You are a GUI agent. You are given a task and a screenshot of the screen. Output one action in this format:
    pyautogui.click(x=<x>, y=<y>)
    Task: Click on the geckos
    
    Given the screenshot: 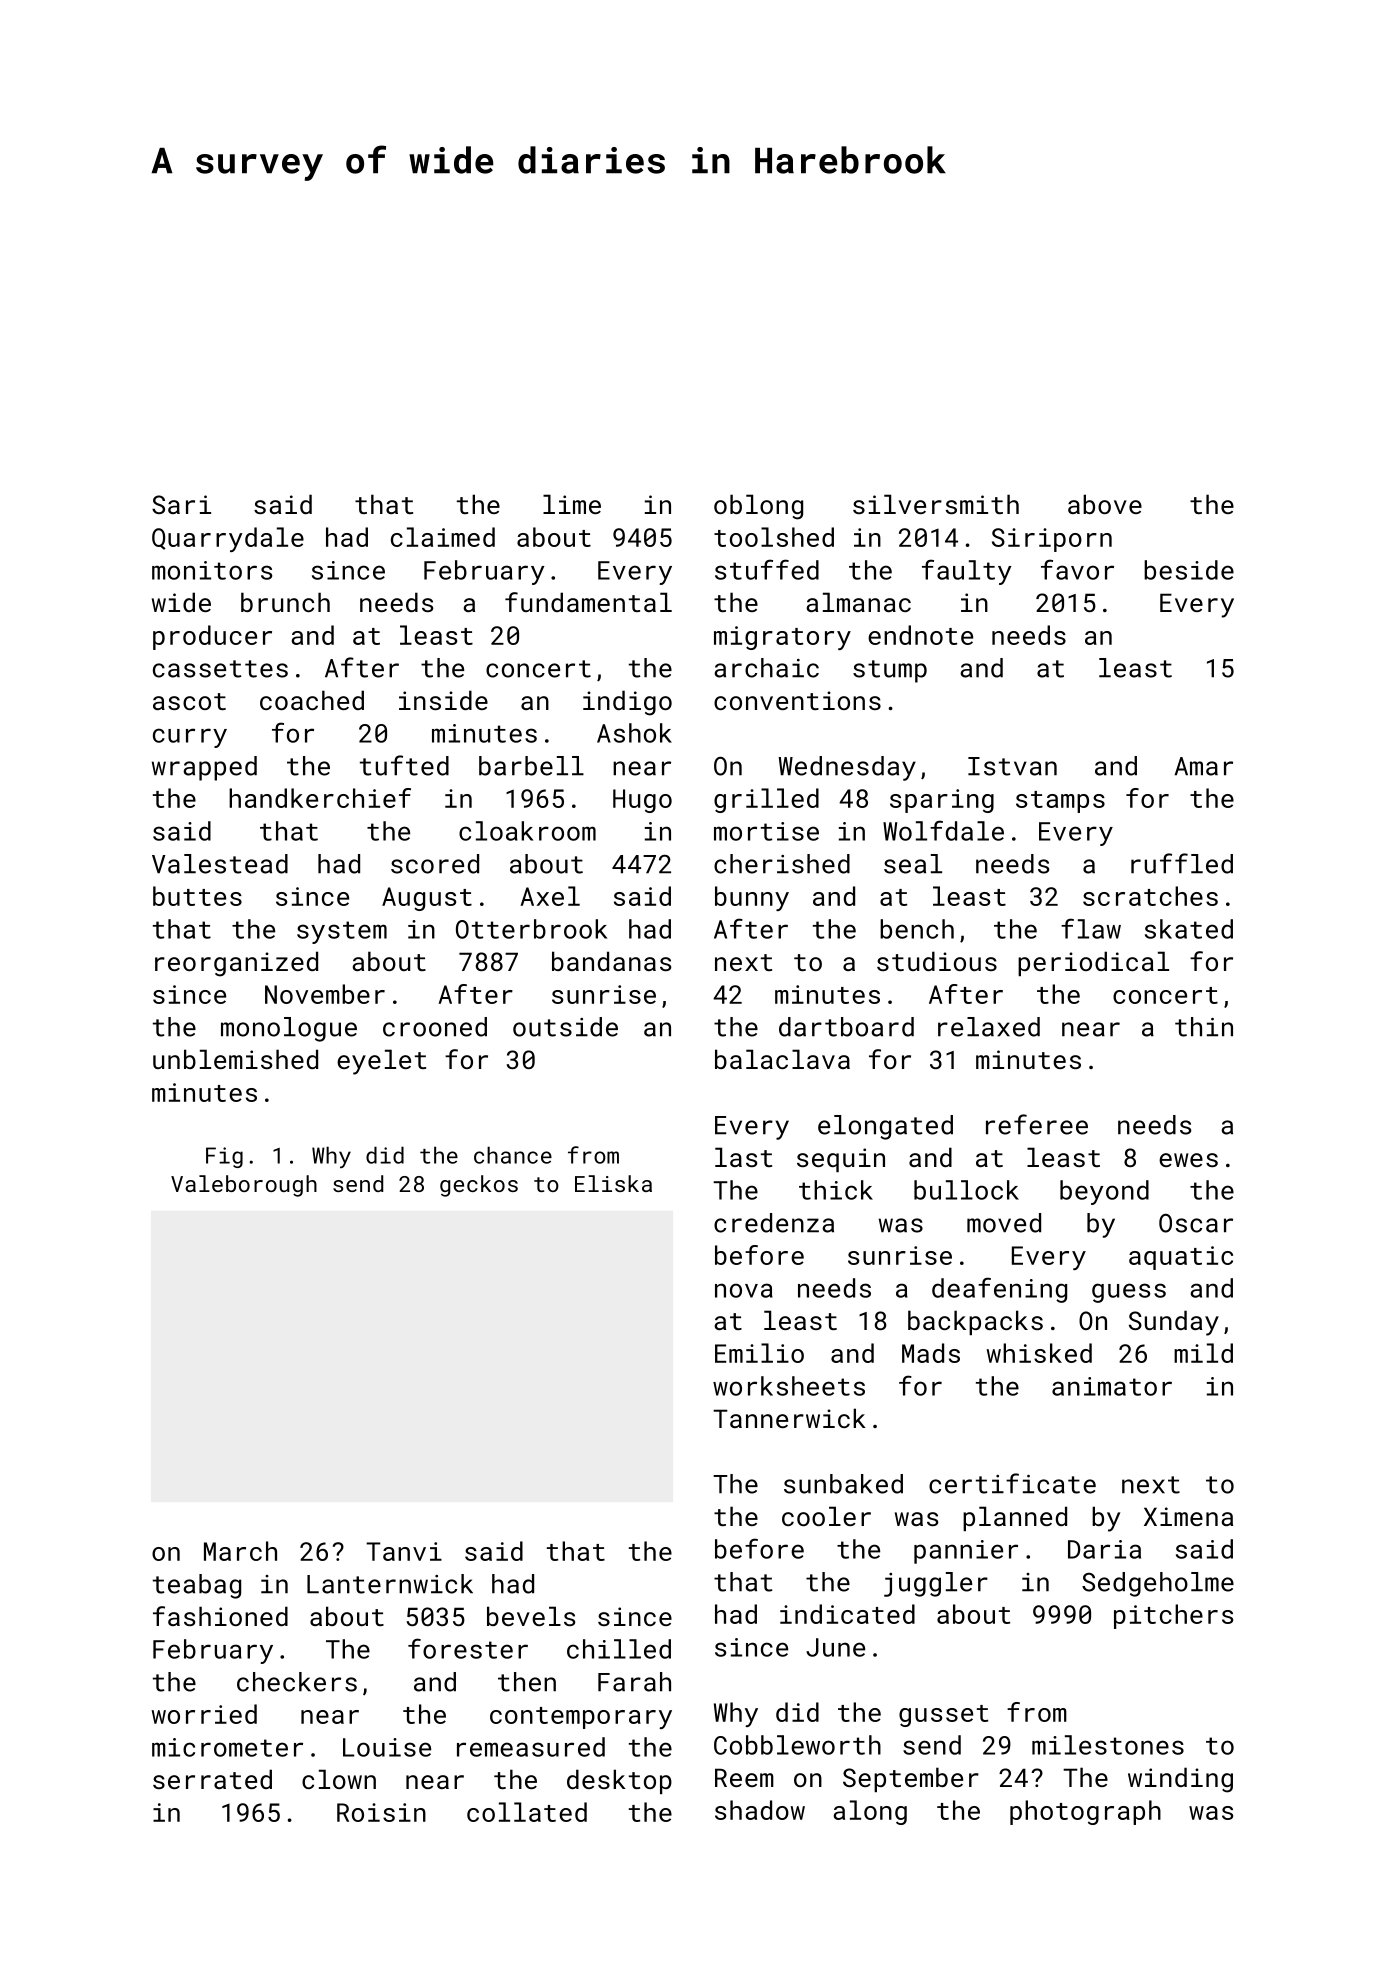 What is the action you would take?
    pyautogui.click(x=479, y=1186)
